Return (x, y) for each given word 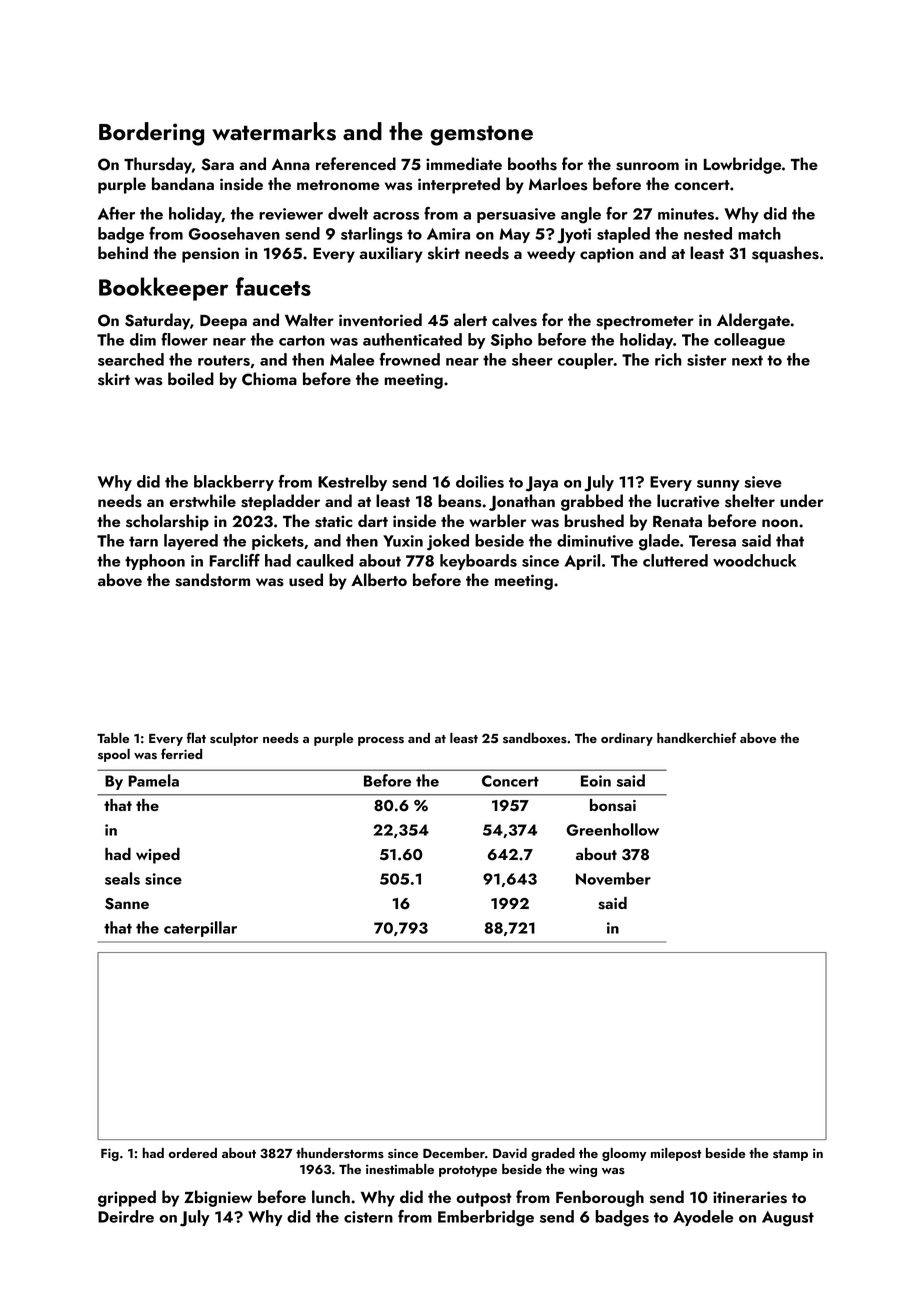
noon (780, 523)
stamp (790, 1155)
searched (131, 359)
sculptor (234, 739)
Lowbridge (742, 165)
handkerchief (696, 737)
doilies (480, 481)
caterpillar (200, 929)
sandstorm (212, 580)
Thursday (158, 165)
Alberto (379, 579)
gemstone (481, 135)
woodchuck (754, 560)
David (510, 1153)
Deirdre (126, 1216)
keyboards (478, 562)
